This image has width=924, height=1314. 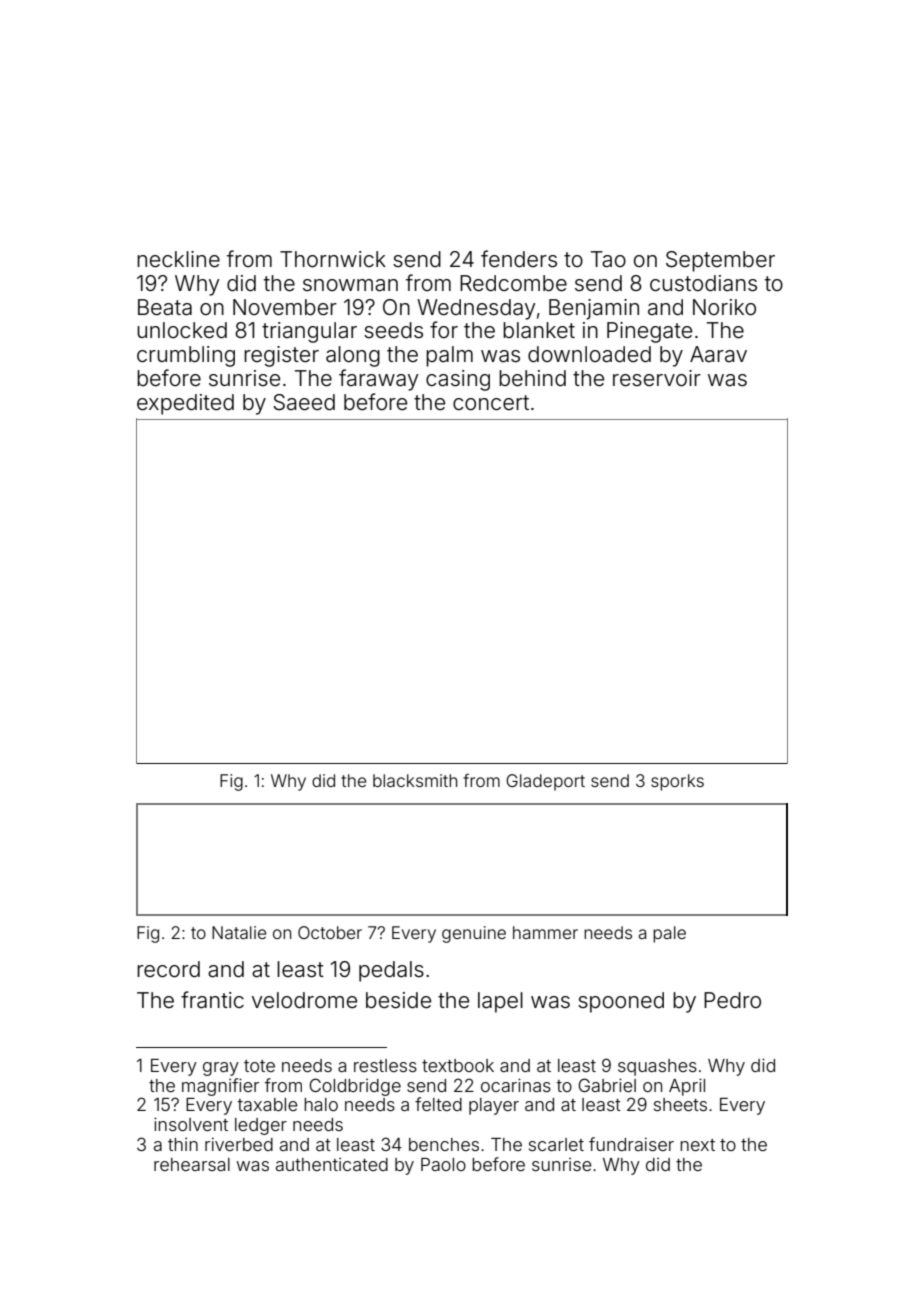 I want to click on Aarav, so click(x=718, y=354).
